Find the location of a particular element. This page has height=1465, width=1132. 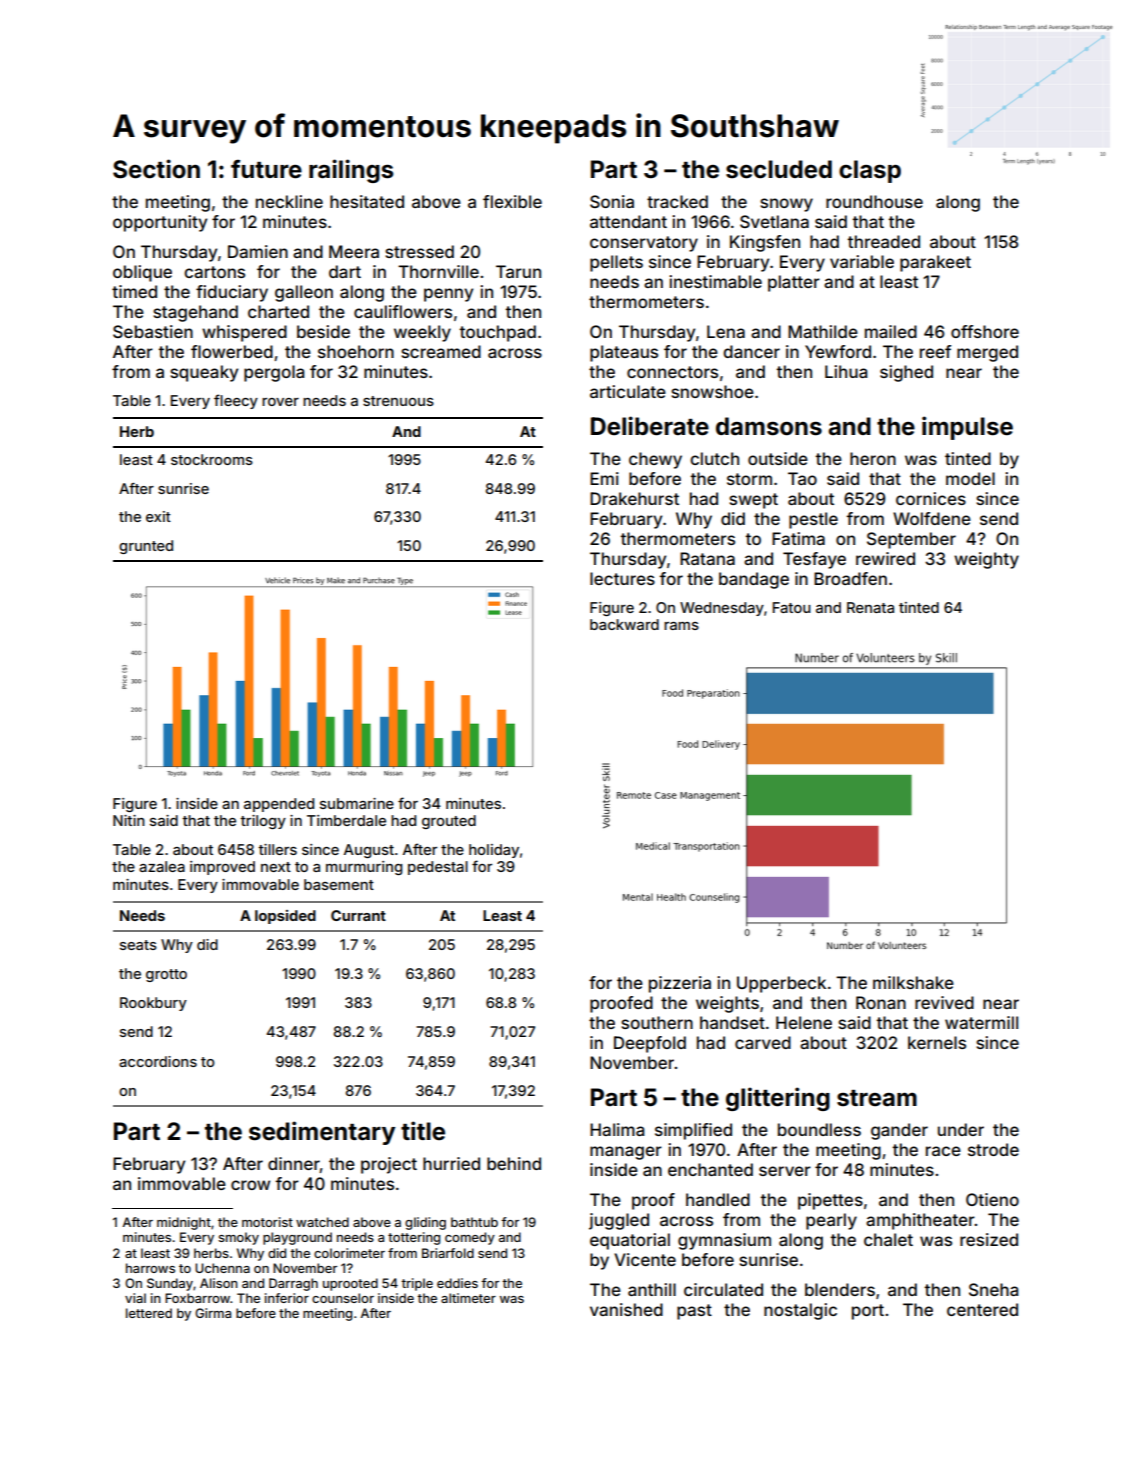

backward is located at coordinates (624, 624).
